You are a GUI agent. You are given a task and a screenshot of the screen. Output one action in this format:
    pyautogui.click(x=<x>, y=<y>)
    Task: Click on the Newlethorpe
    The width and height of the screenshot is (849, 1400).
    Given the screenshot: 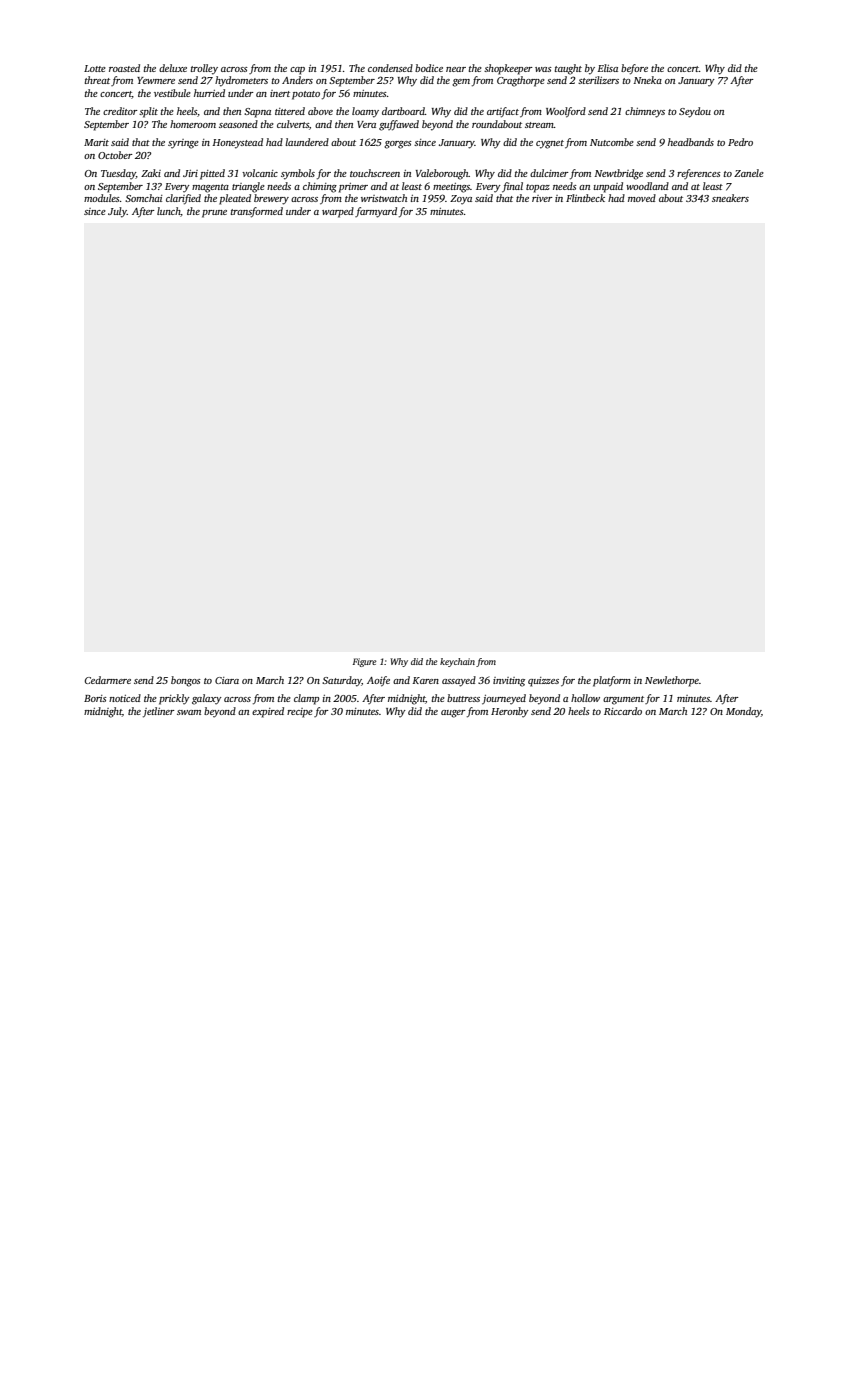 What is the action you would take?
    pyautogui.click(x=672, y=681)
